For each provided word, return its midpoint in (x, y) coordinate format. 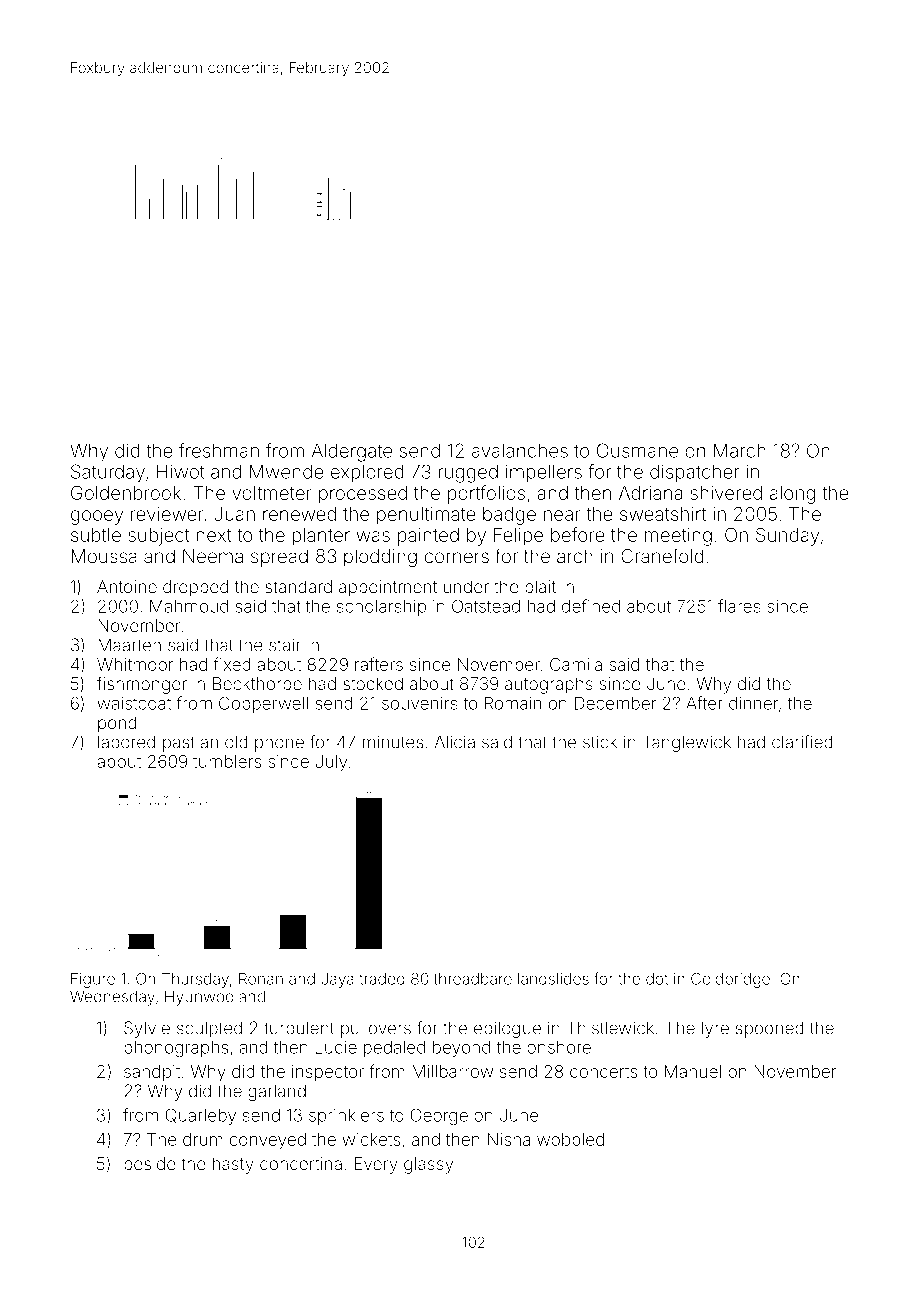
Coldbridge (730, 980)
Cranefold (662, 555)
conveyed (268, 1141)
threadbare (473, 979)
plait (540, 588)
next (214, 535)
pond (117, 724)
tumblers (227, 761)
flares (739, 606)
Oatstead (486, 606)
